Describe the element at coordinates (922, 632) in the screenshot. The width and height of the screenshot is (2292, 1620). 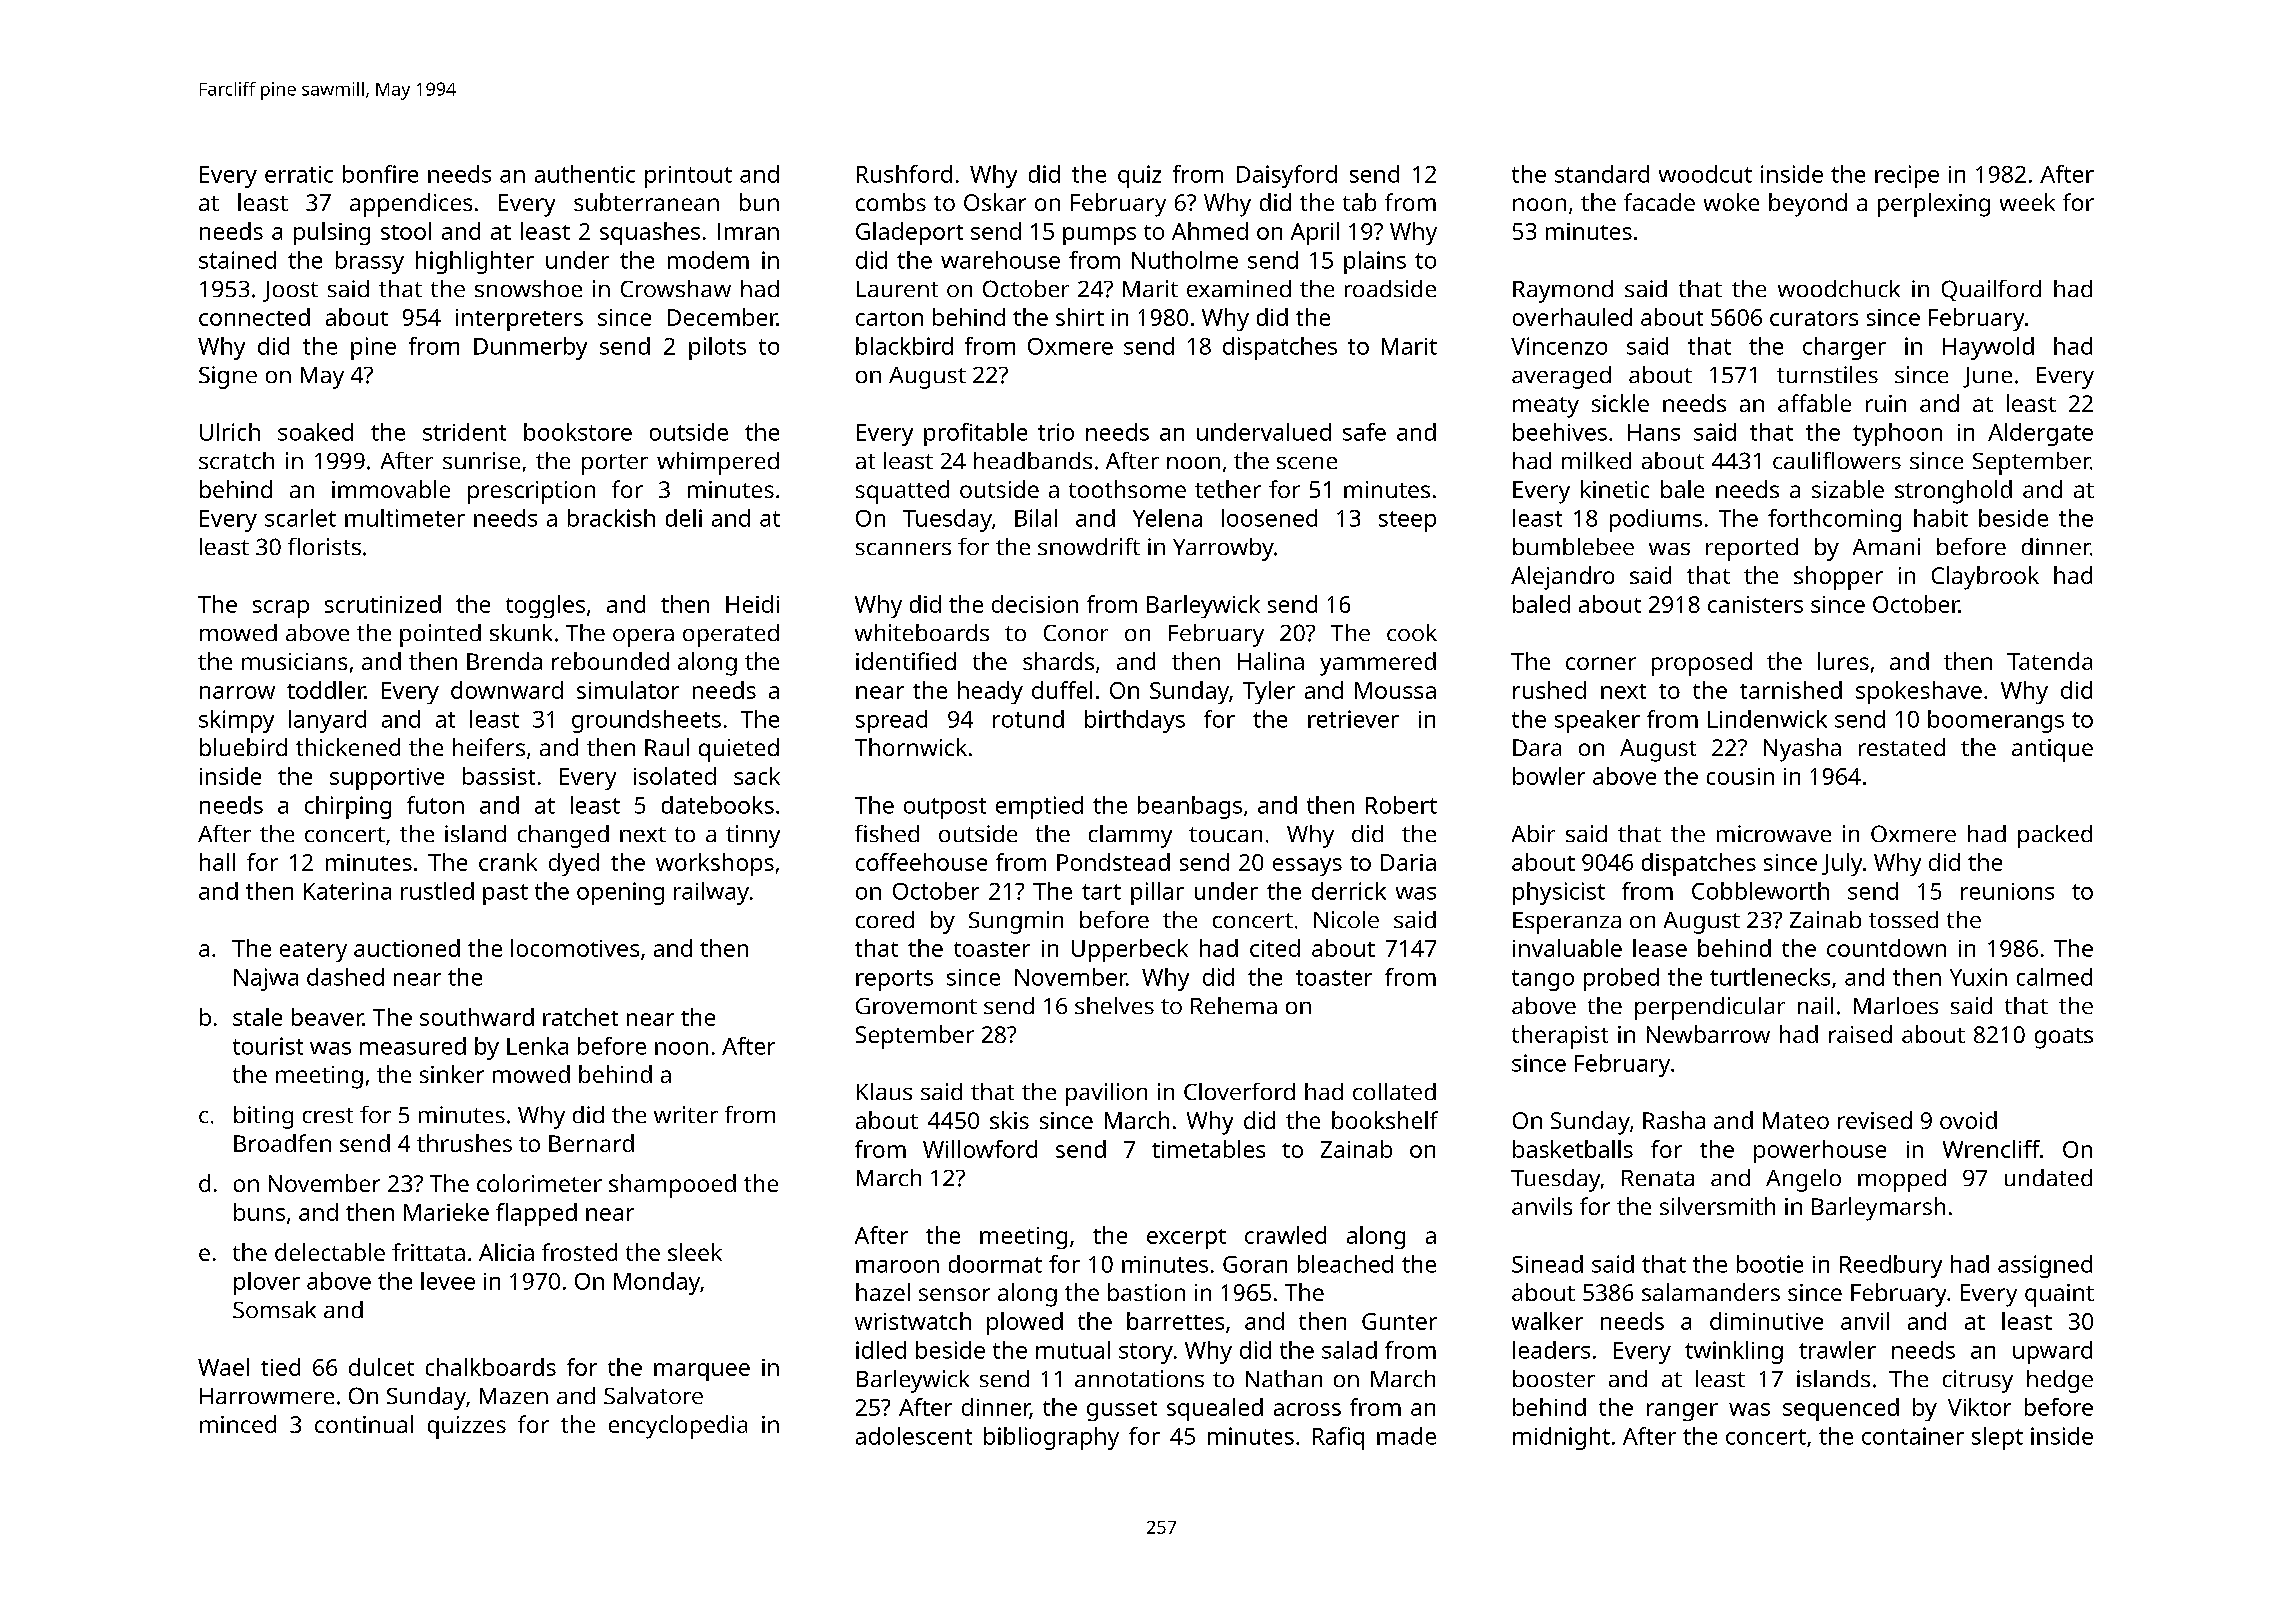
I see `whiteboards` at that location.
